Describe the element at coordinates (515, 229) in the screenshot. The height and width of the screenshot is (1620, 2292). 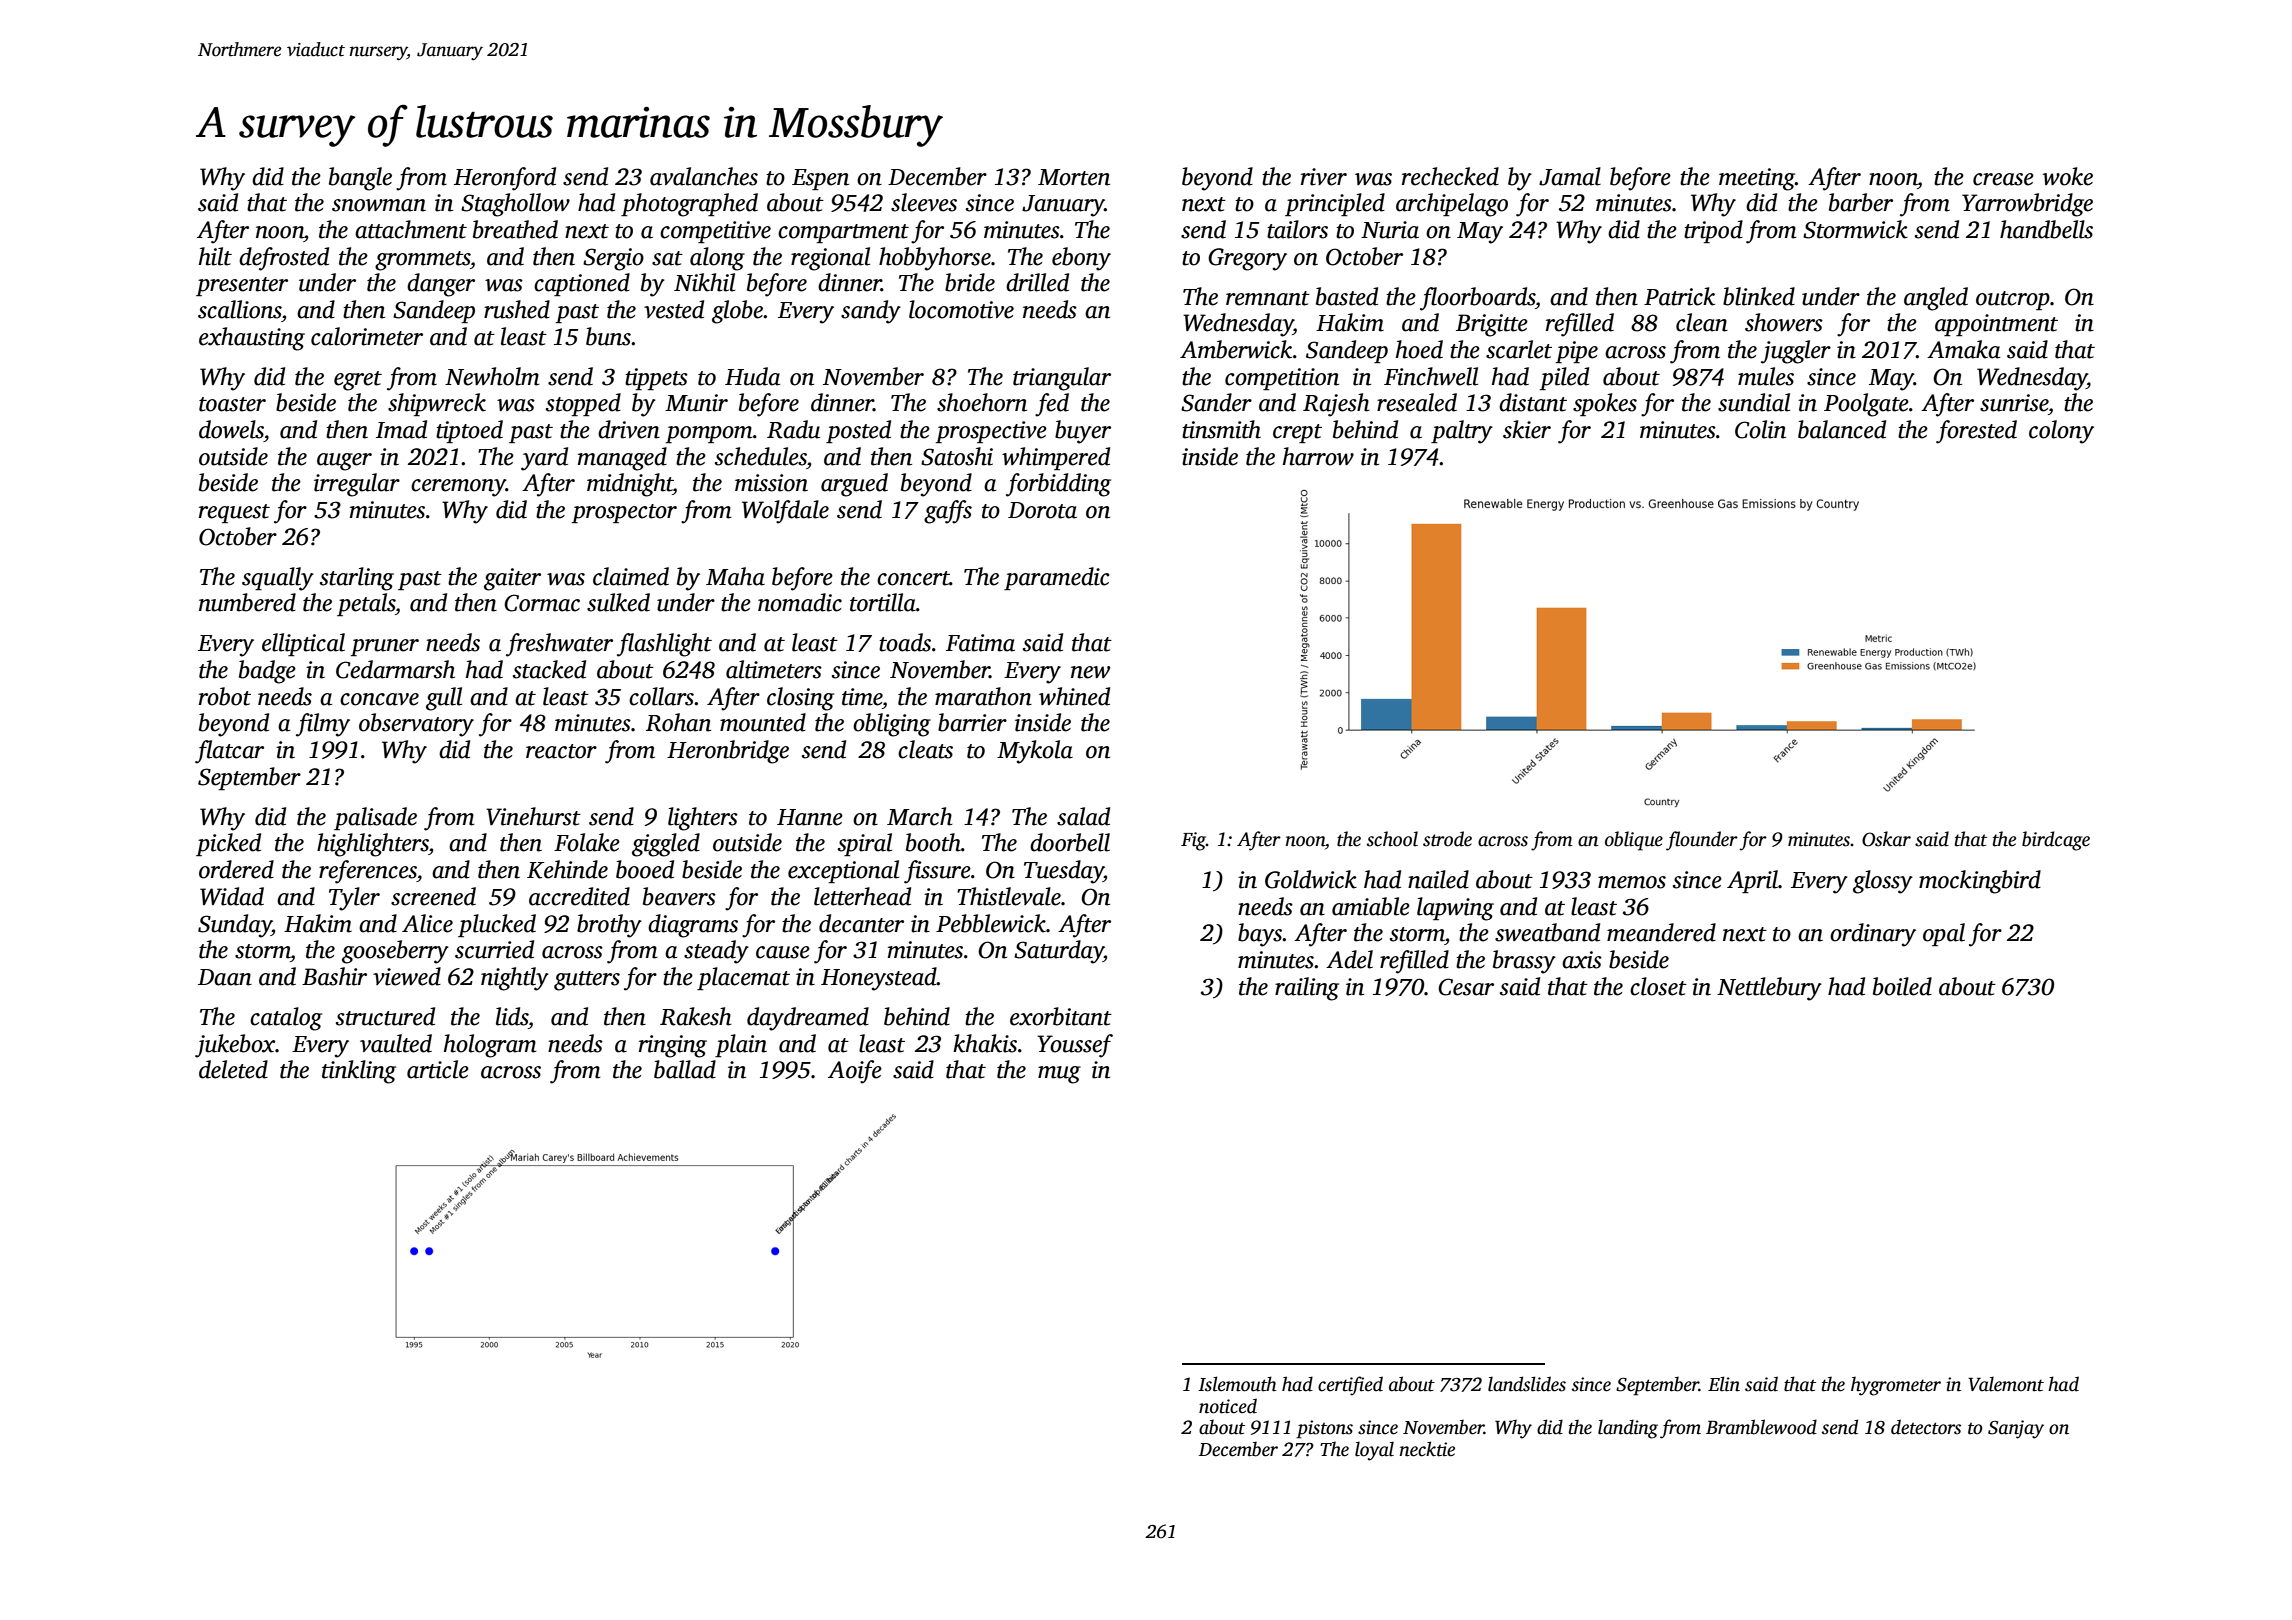
I see `breathed` at that location.
